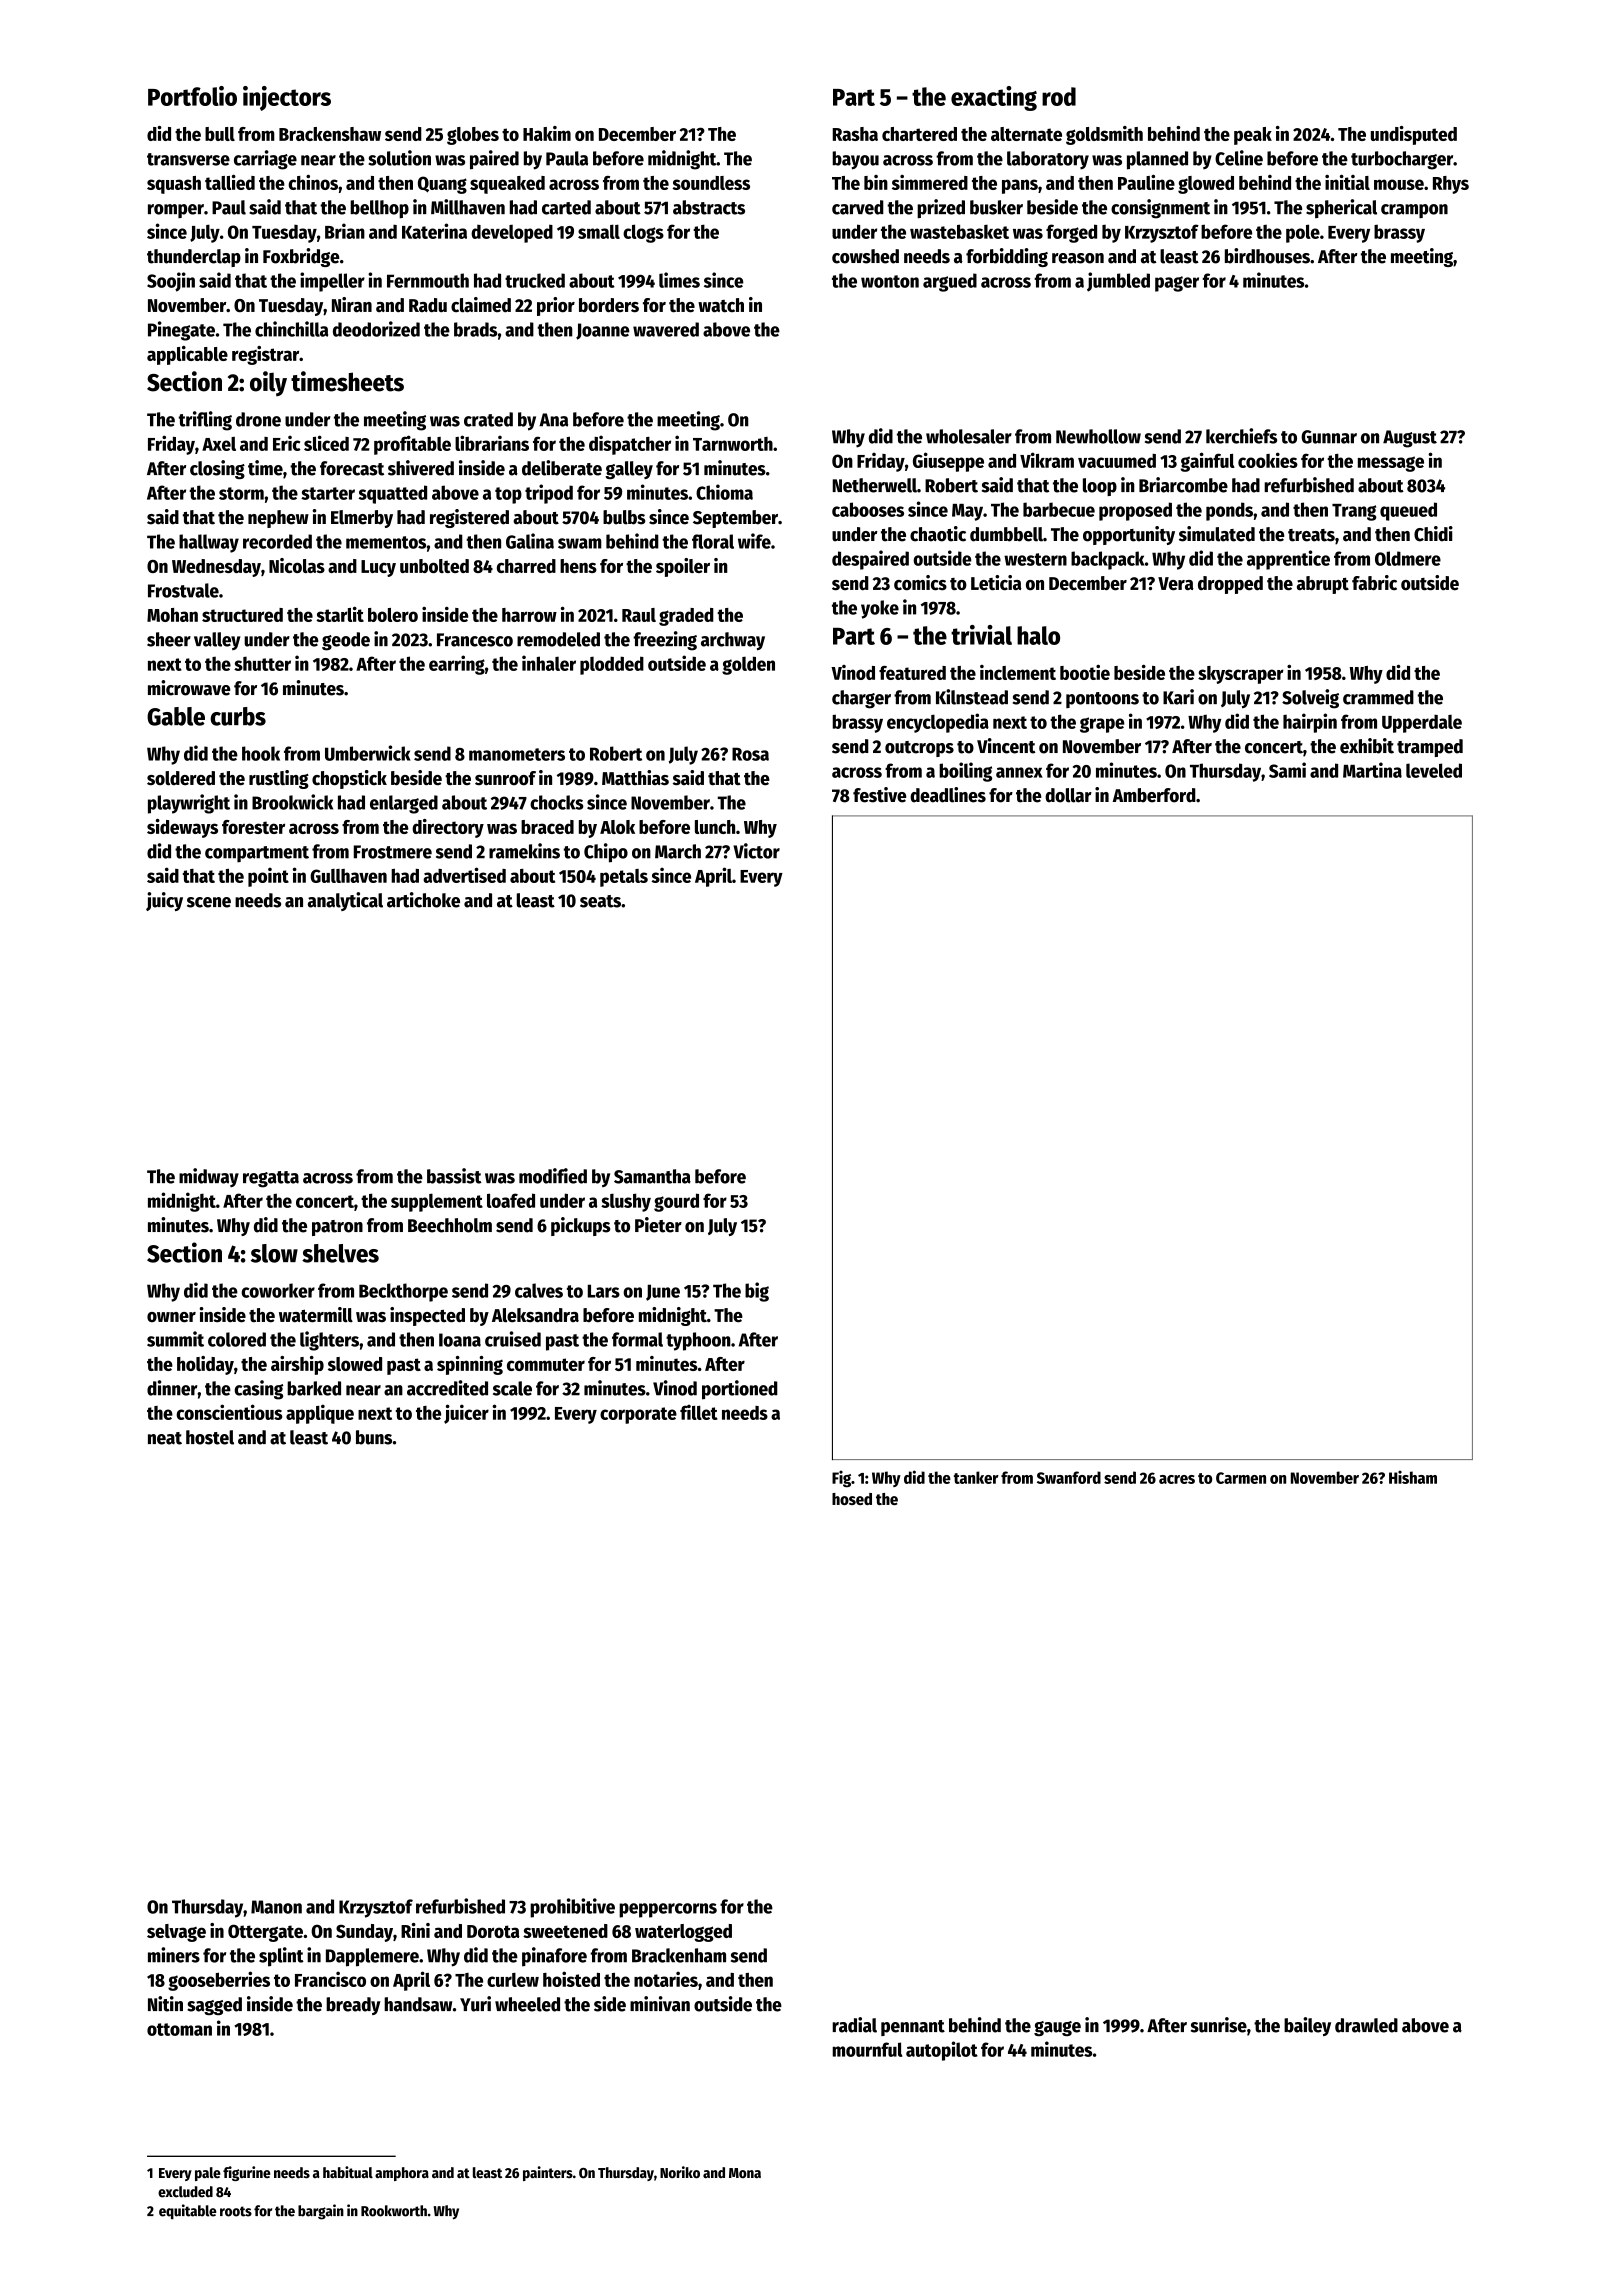  I want to click on peak, so click(1253, 136).
